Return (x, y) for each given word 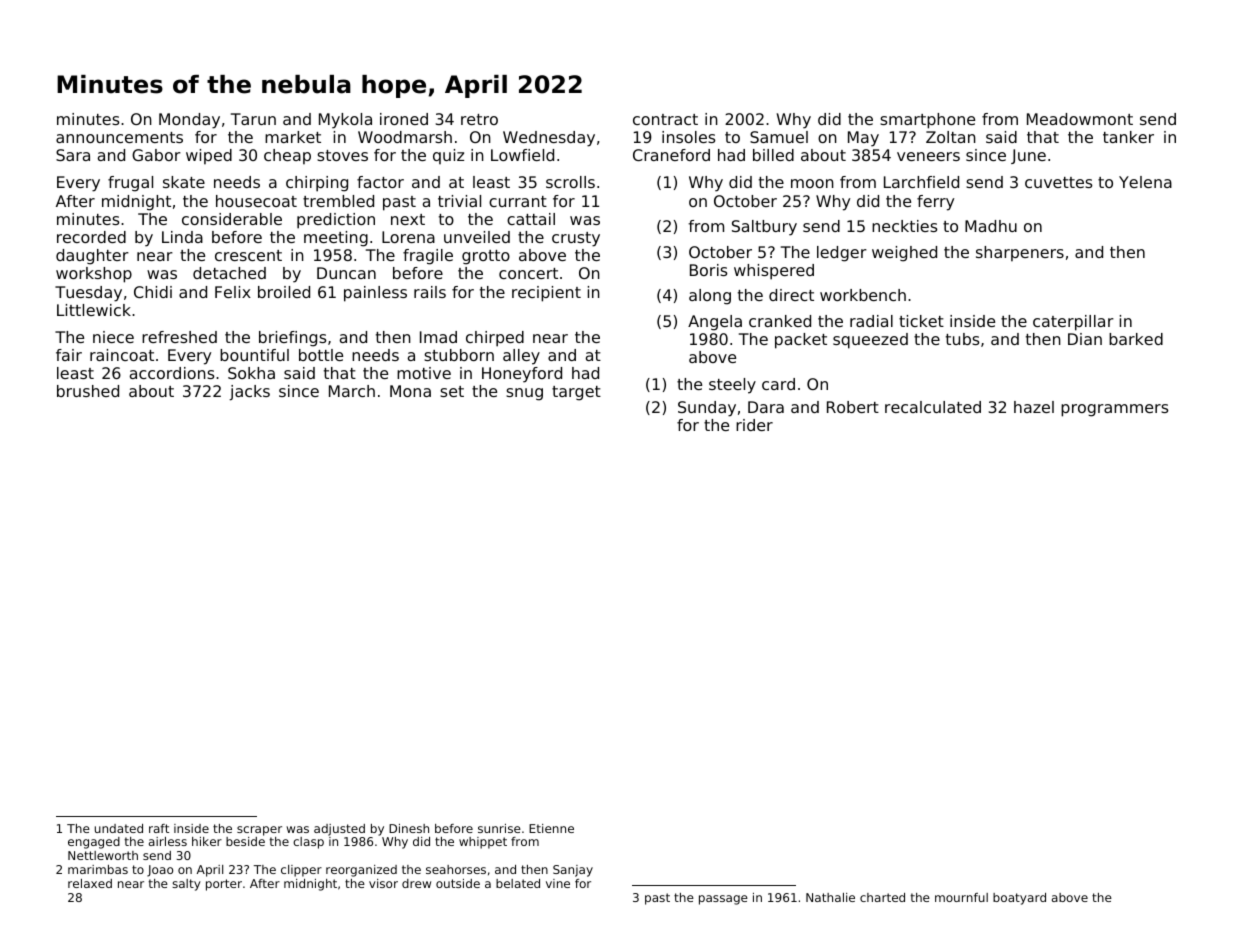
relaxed (90, 883)
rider (754, 425)
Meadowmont (1080, 119)
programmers (1114, 410)
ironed (404, 119)
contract (665, 119)
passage (723, 900)
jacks (249, 393)
